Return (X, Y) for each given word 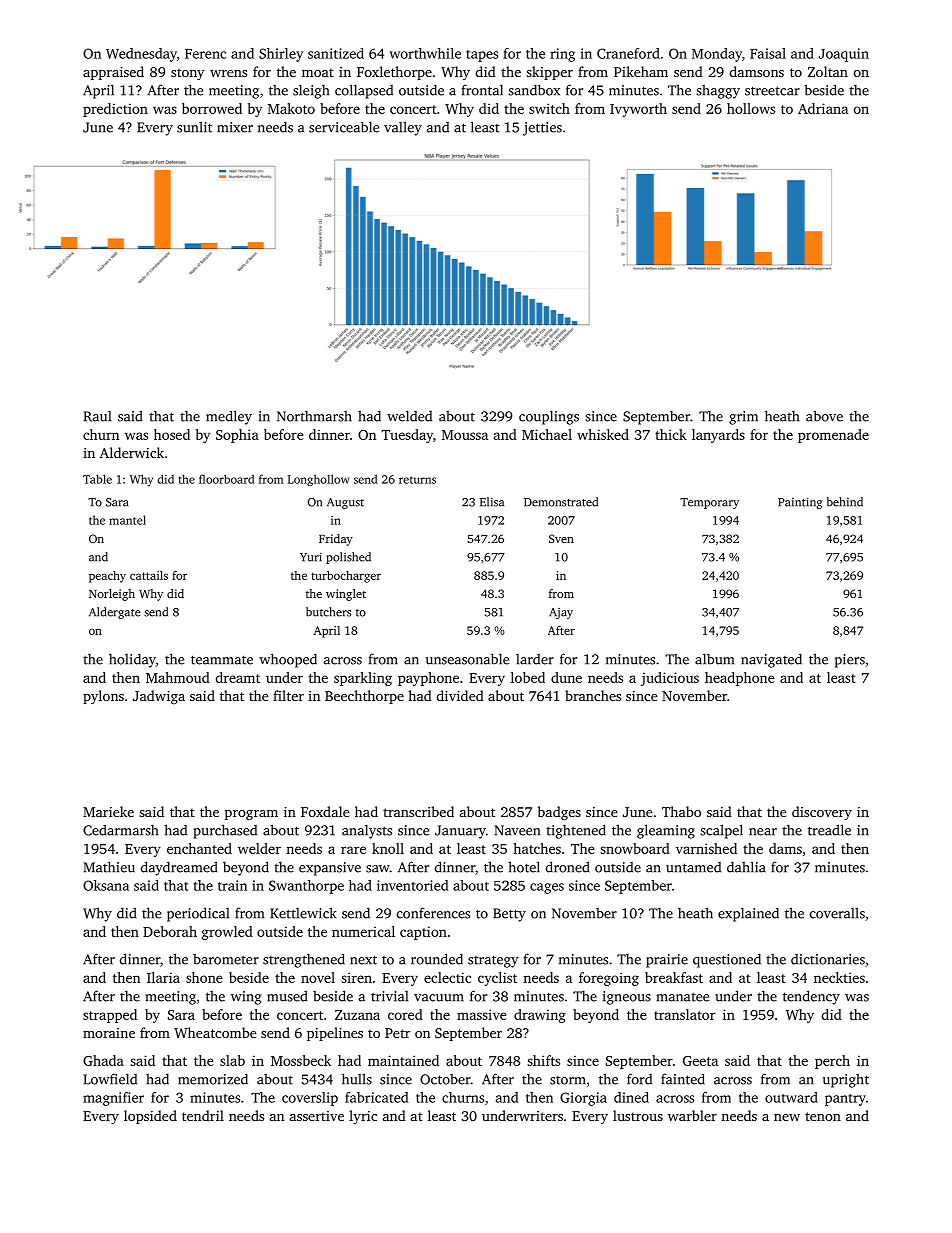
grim (743, 418)
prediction (115, 110)
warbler (692, 1115)
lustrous (638, 1115)
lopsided (150, 1117)
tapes (482, 56)
